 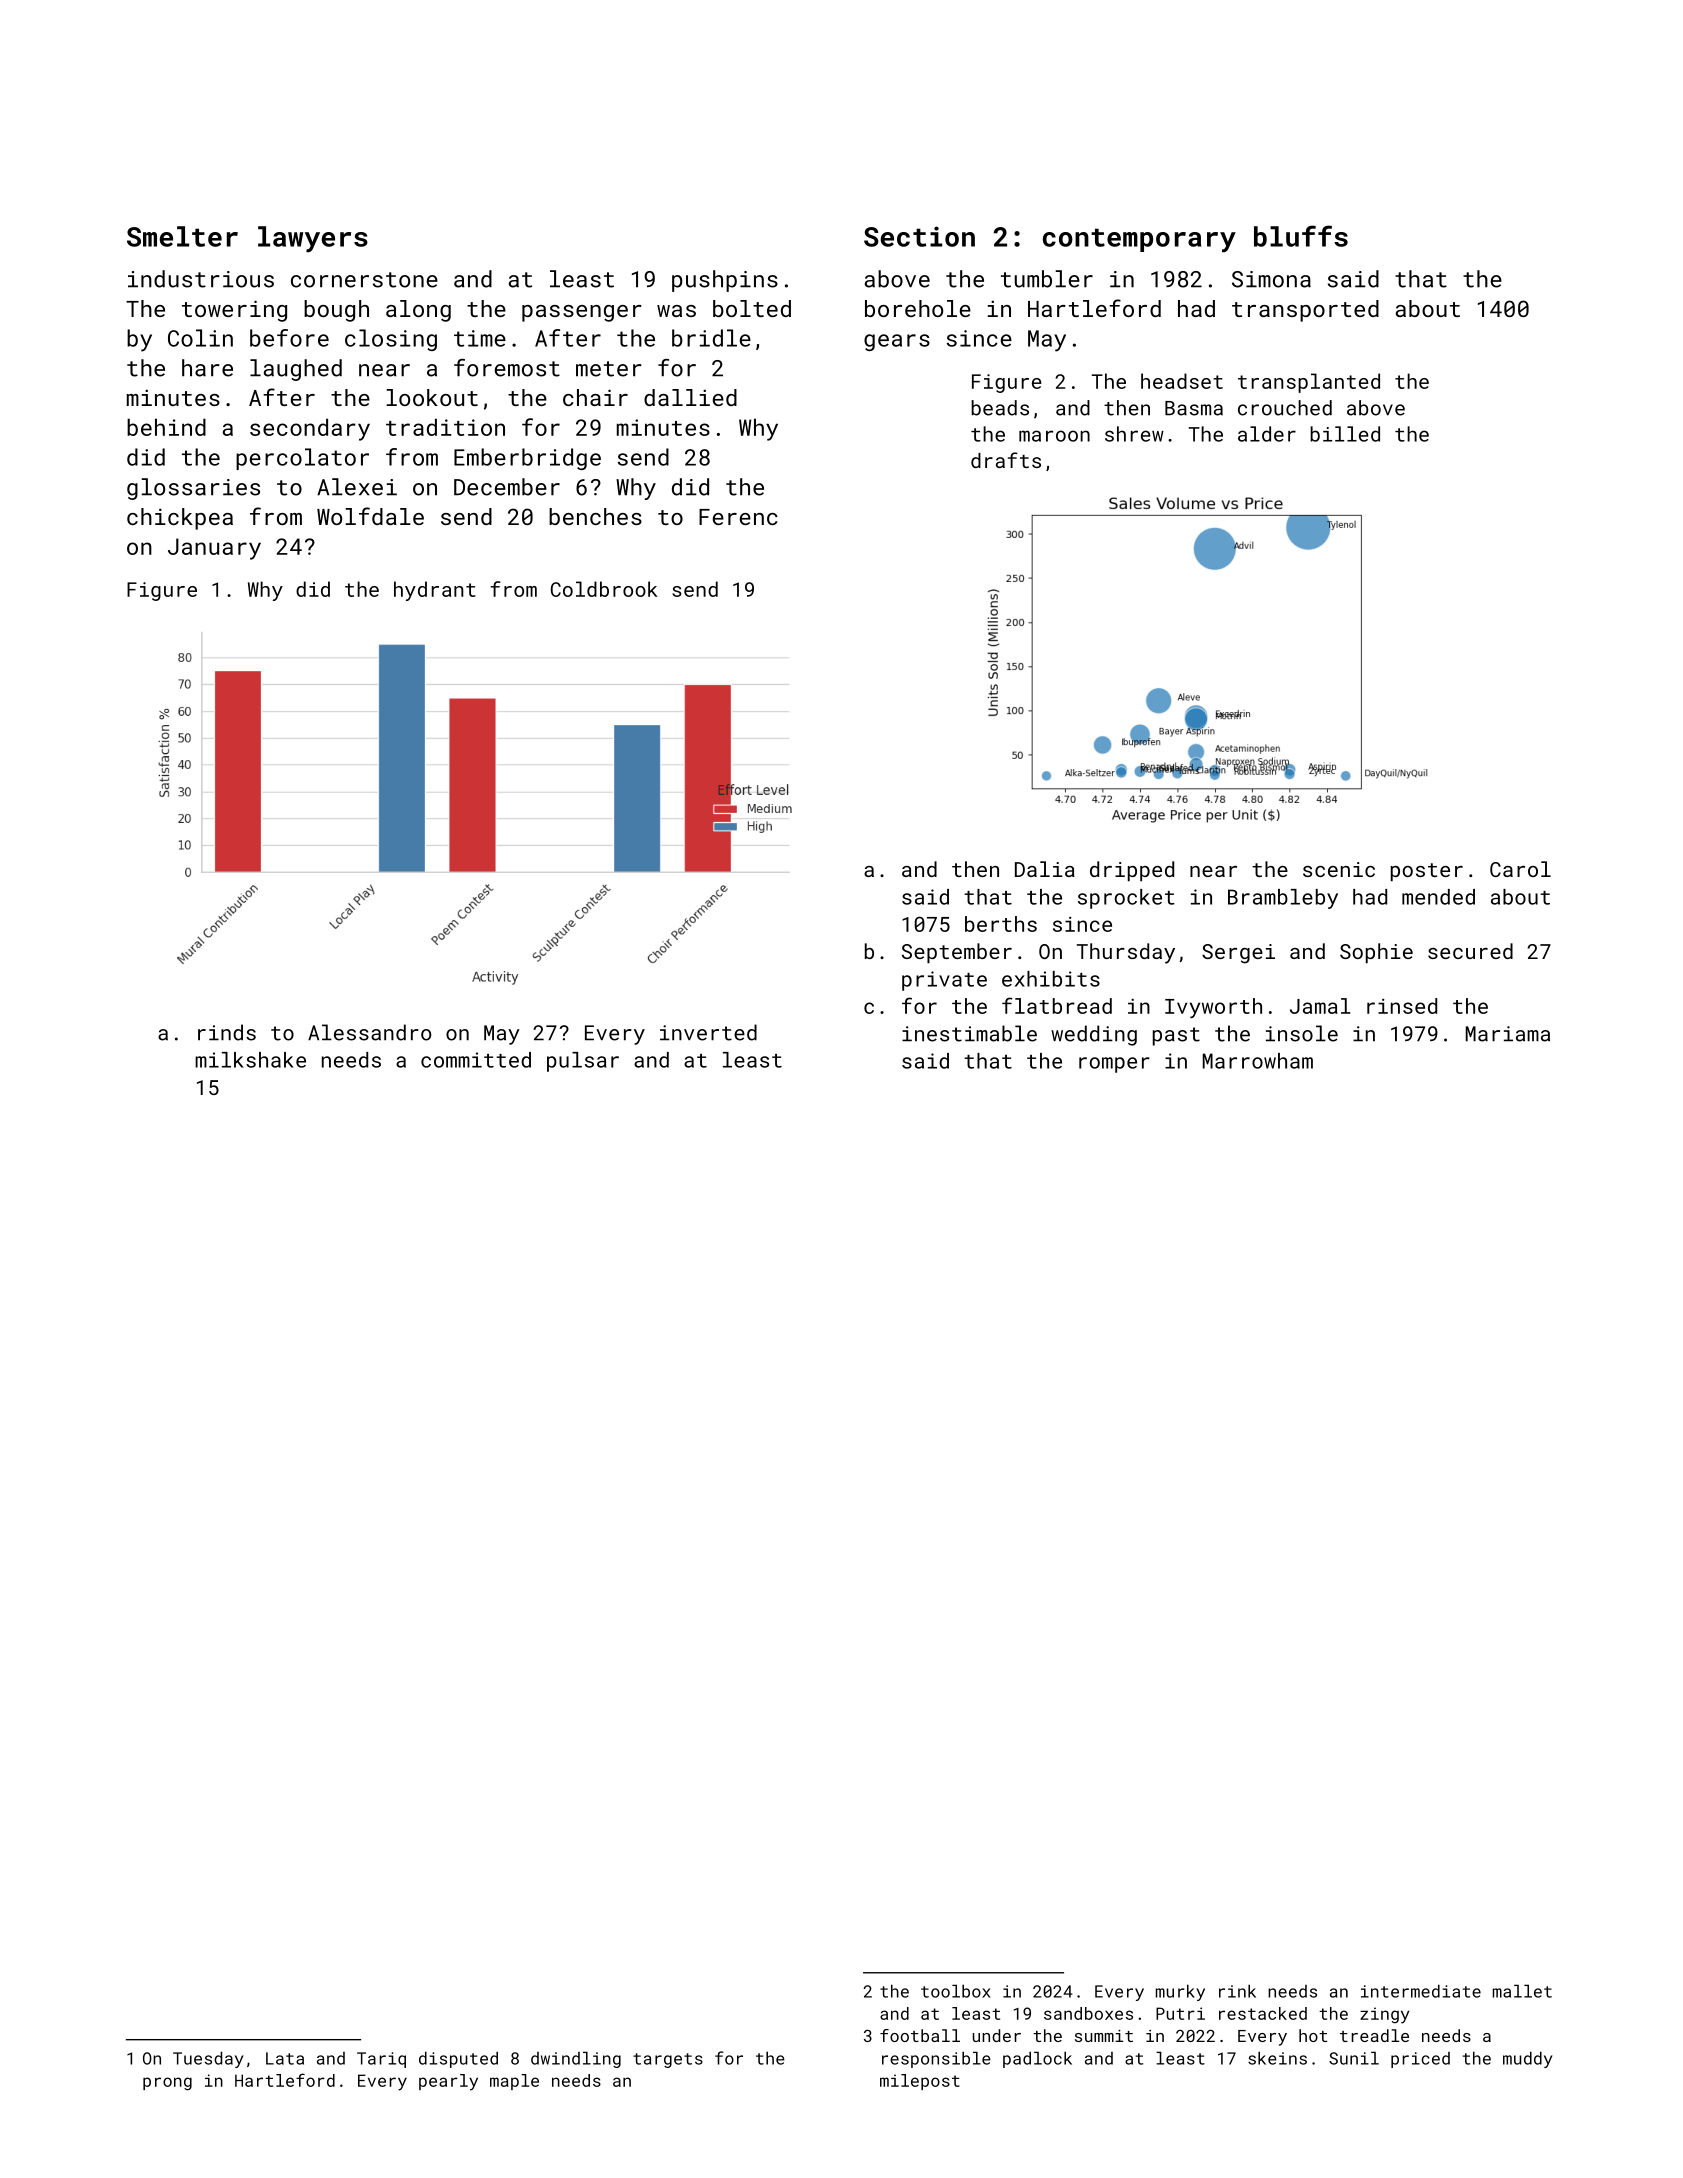 What do you see at coordinates (1258, 1061) in the document?
I see `Marrowham` at bounding box center [1258, 1061].
